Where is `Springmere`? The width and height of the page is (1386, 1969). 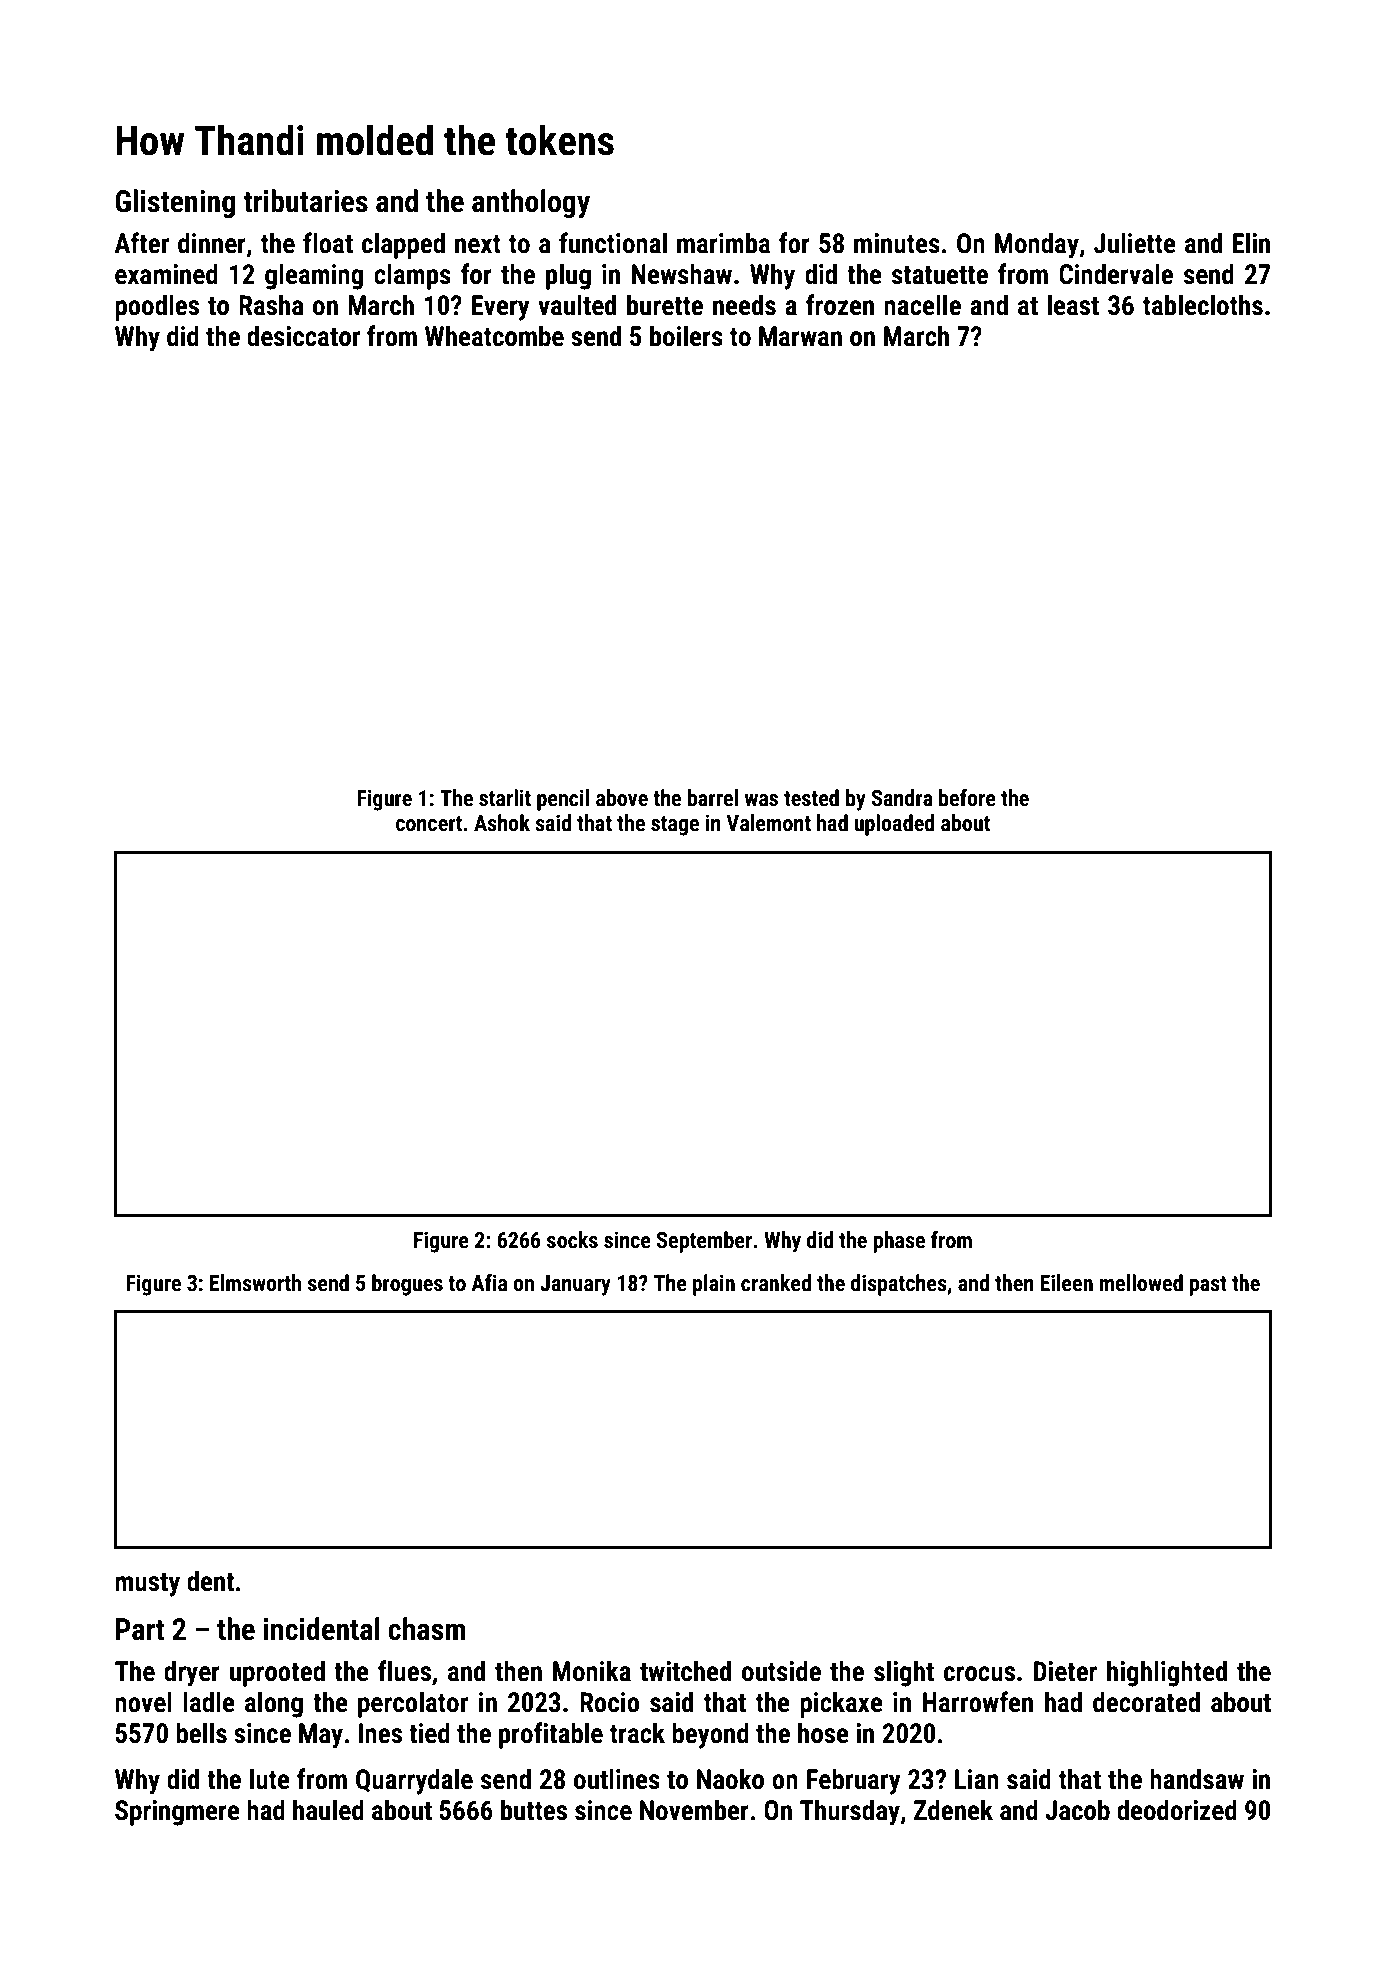 Springmere is located at coordinates (177, 1813).
